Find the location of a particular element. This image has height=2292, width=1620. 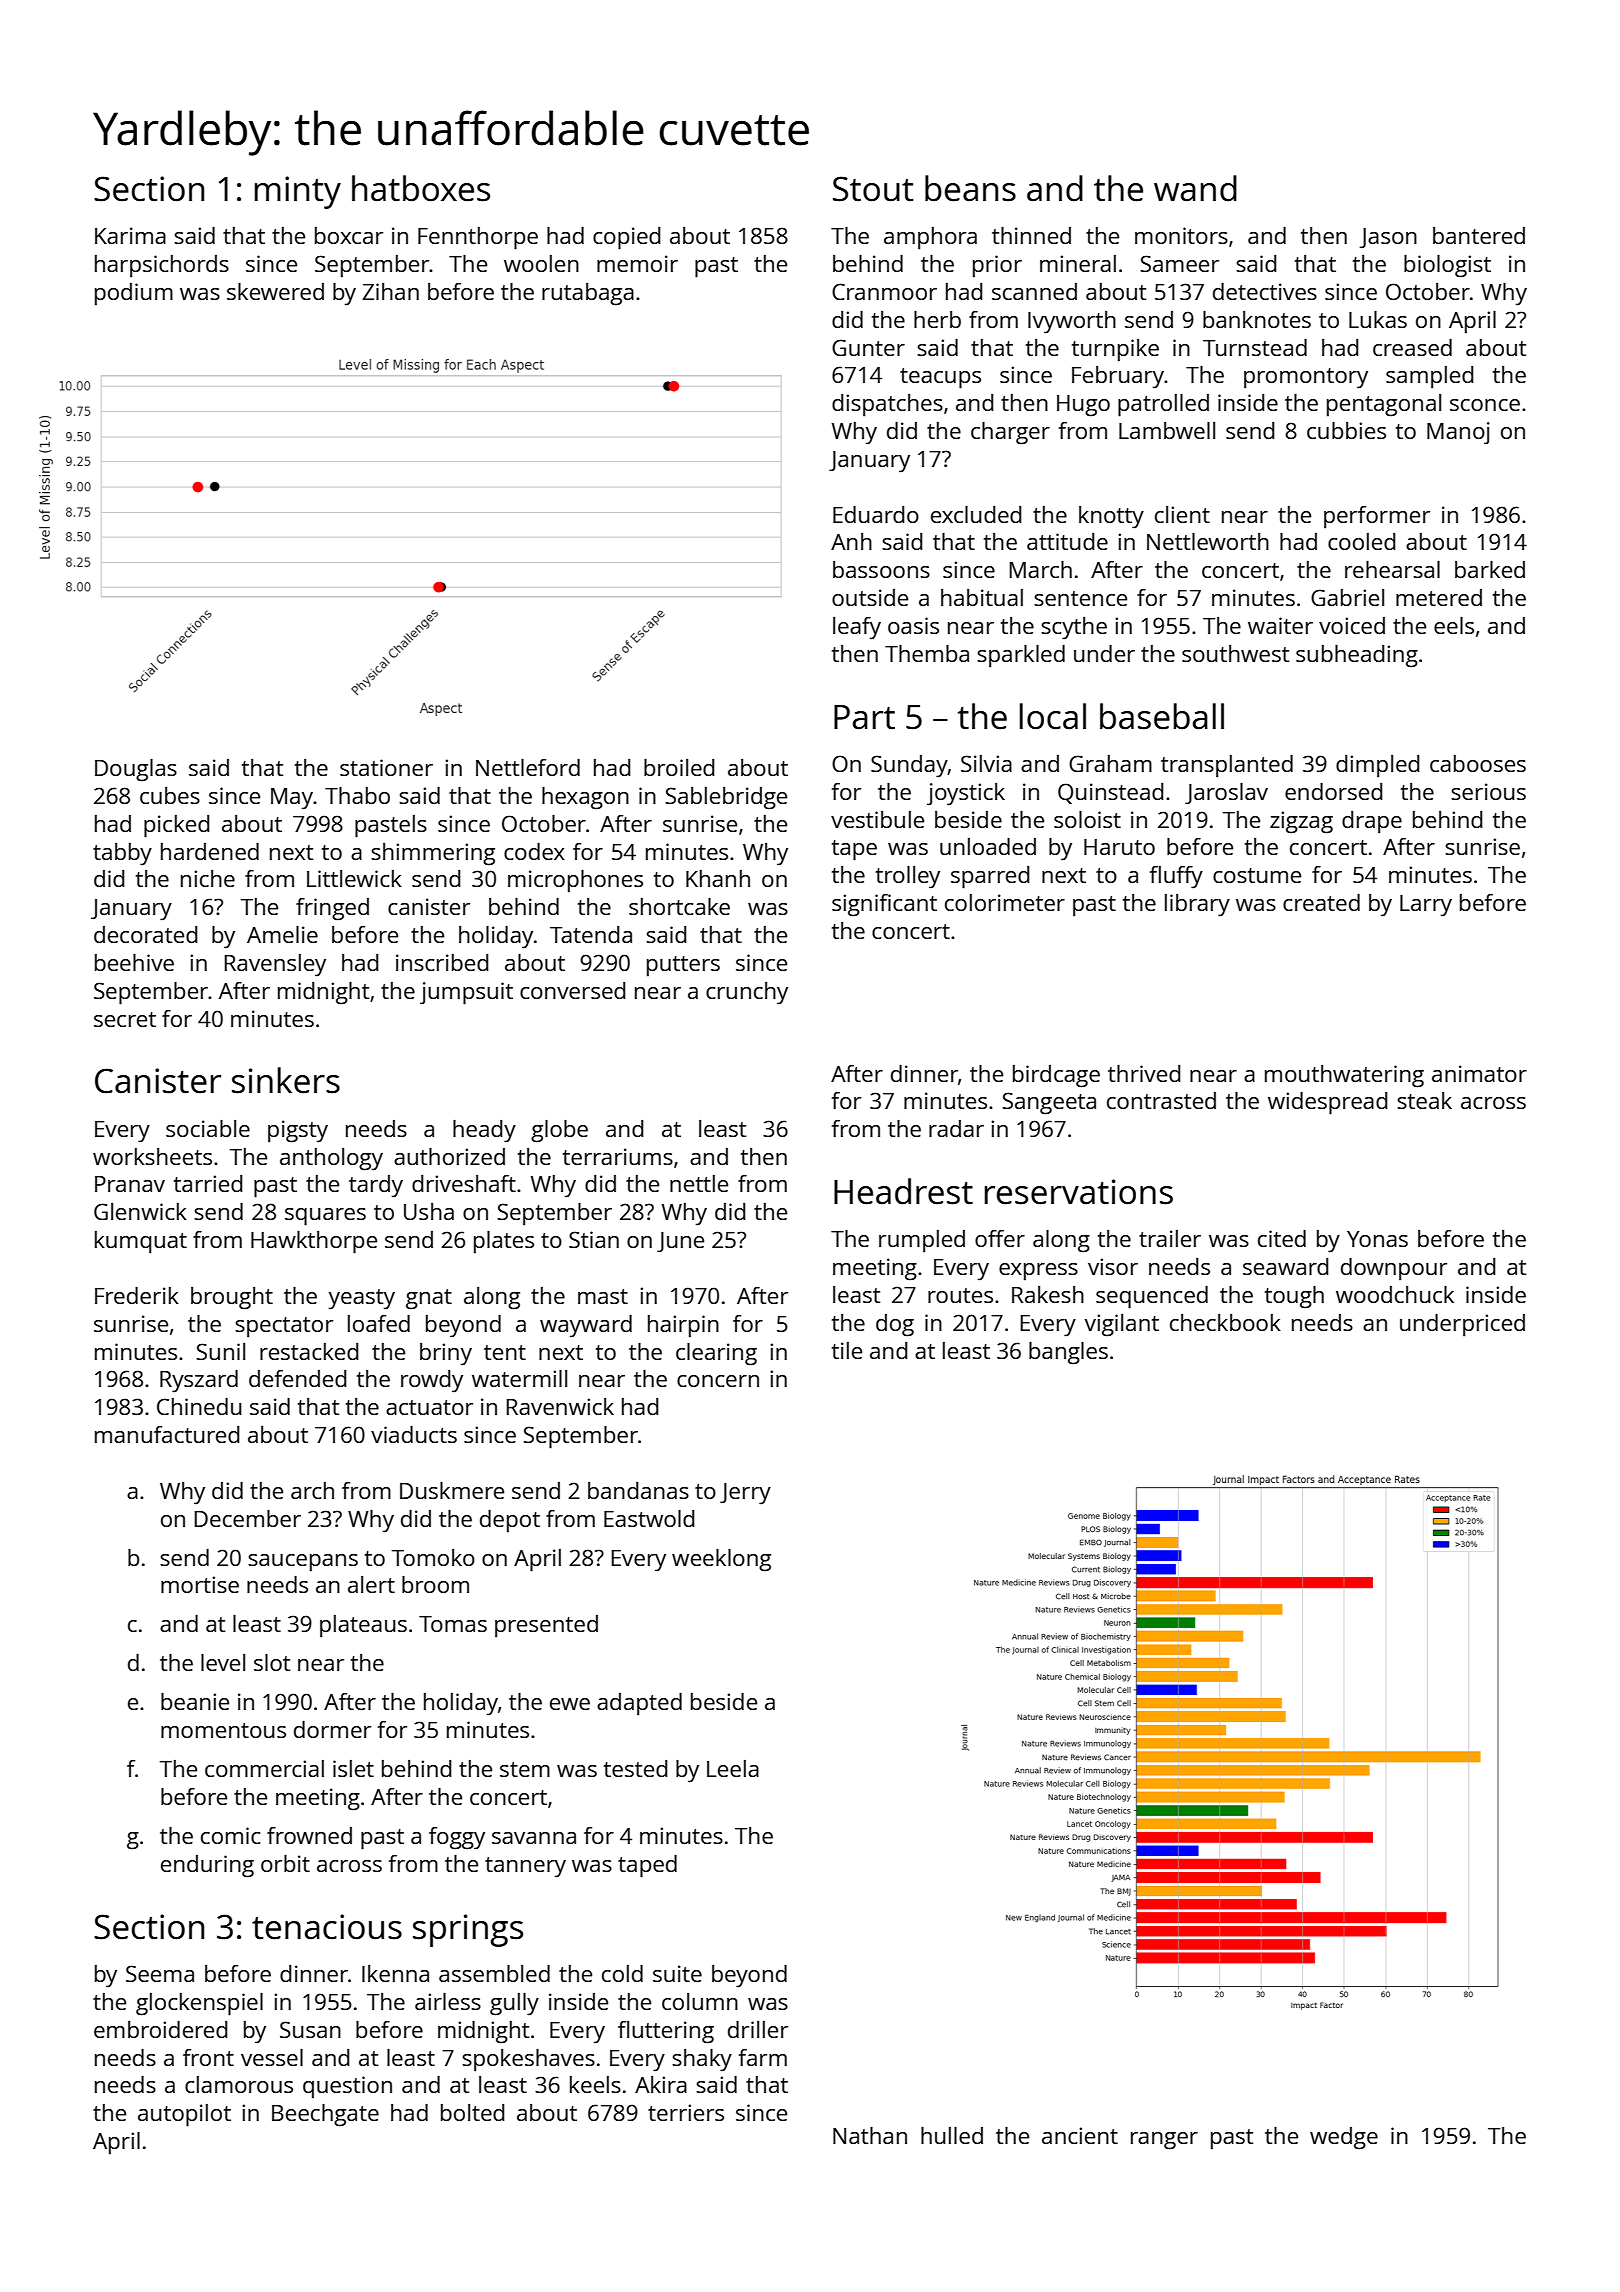

hulled is located at coordinates (952, 2135).
